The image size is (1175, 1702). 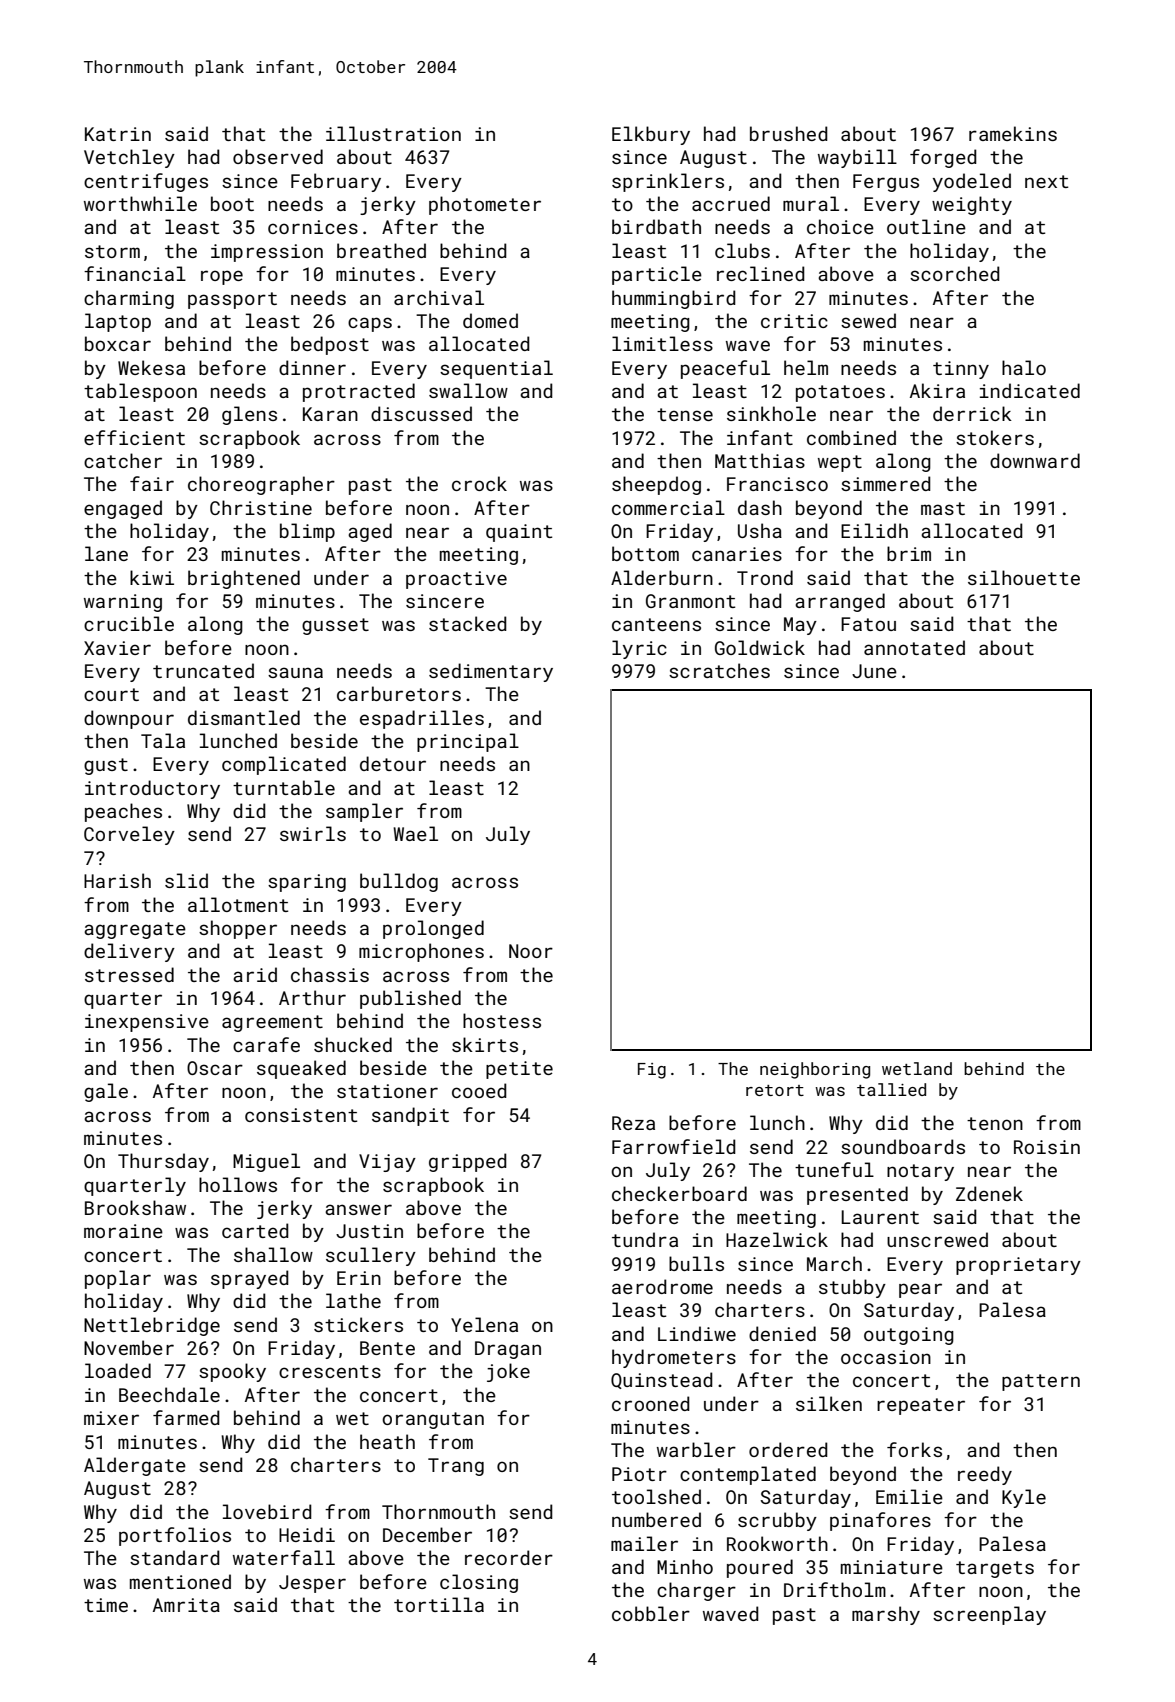 I want to click on aerodrome, so click(x=662, y=1286).
